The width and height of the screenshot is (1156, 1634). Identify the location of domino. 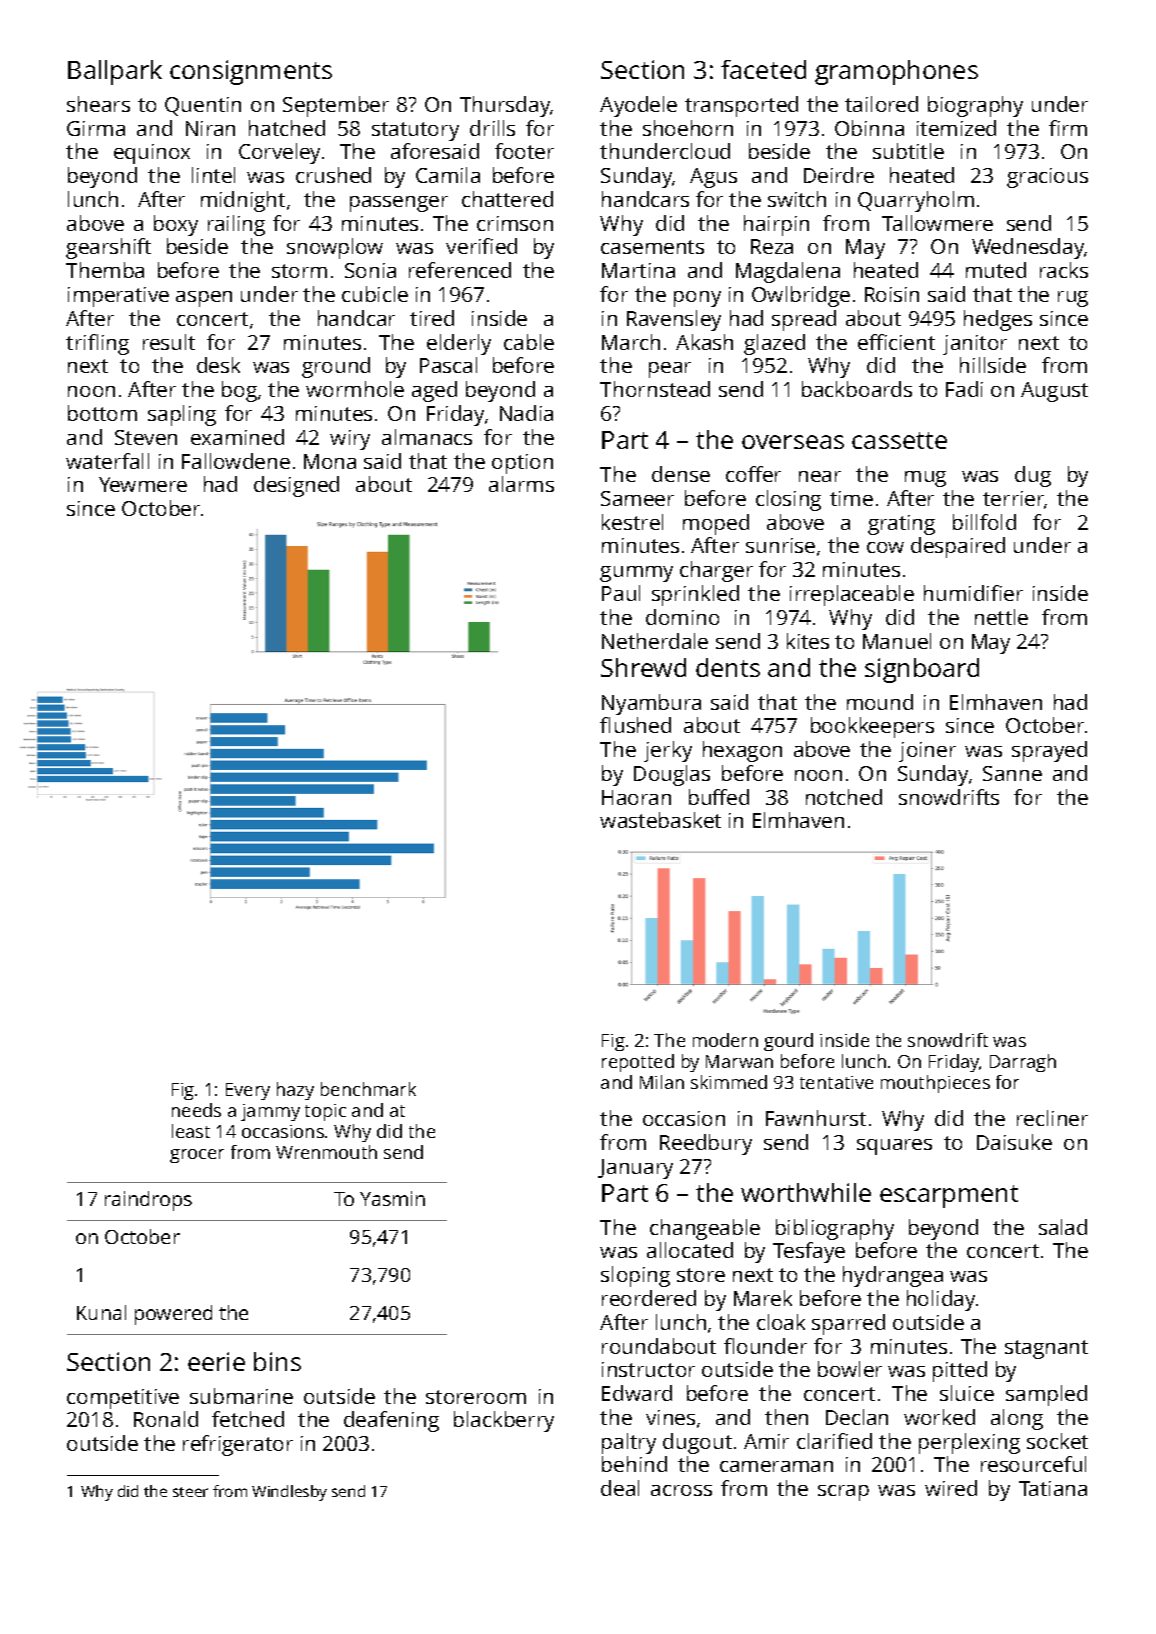
(682, 617).
